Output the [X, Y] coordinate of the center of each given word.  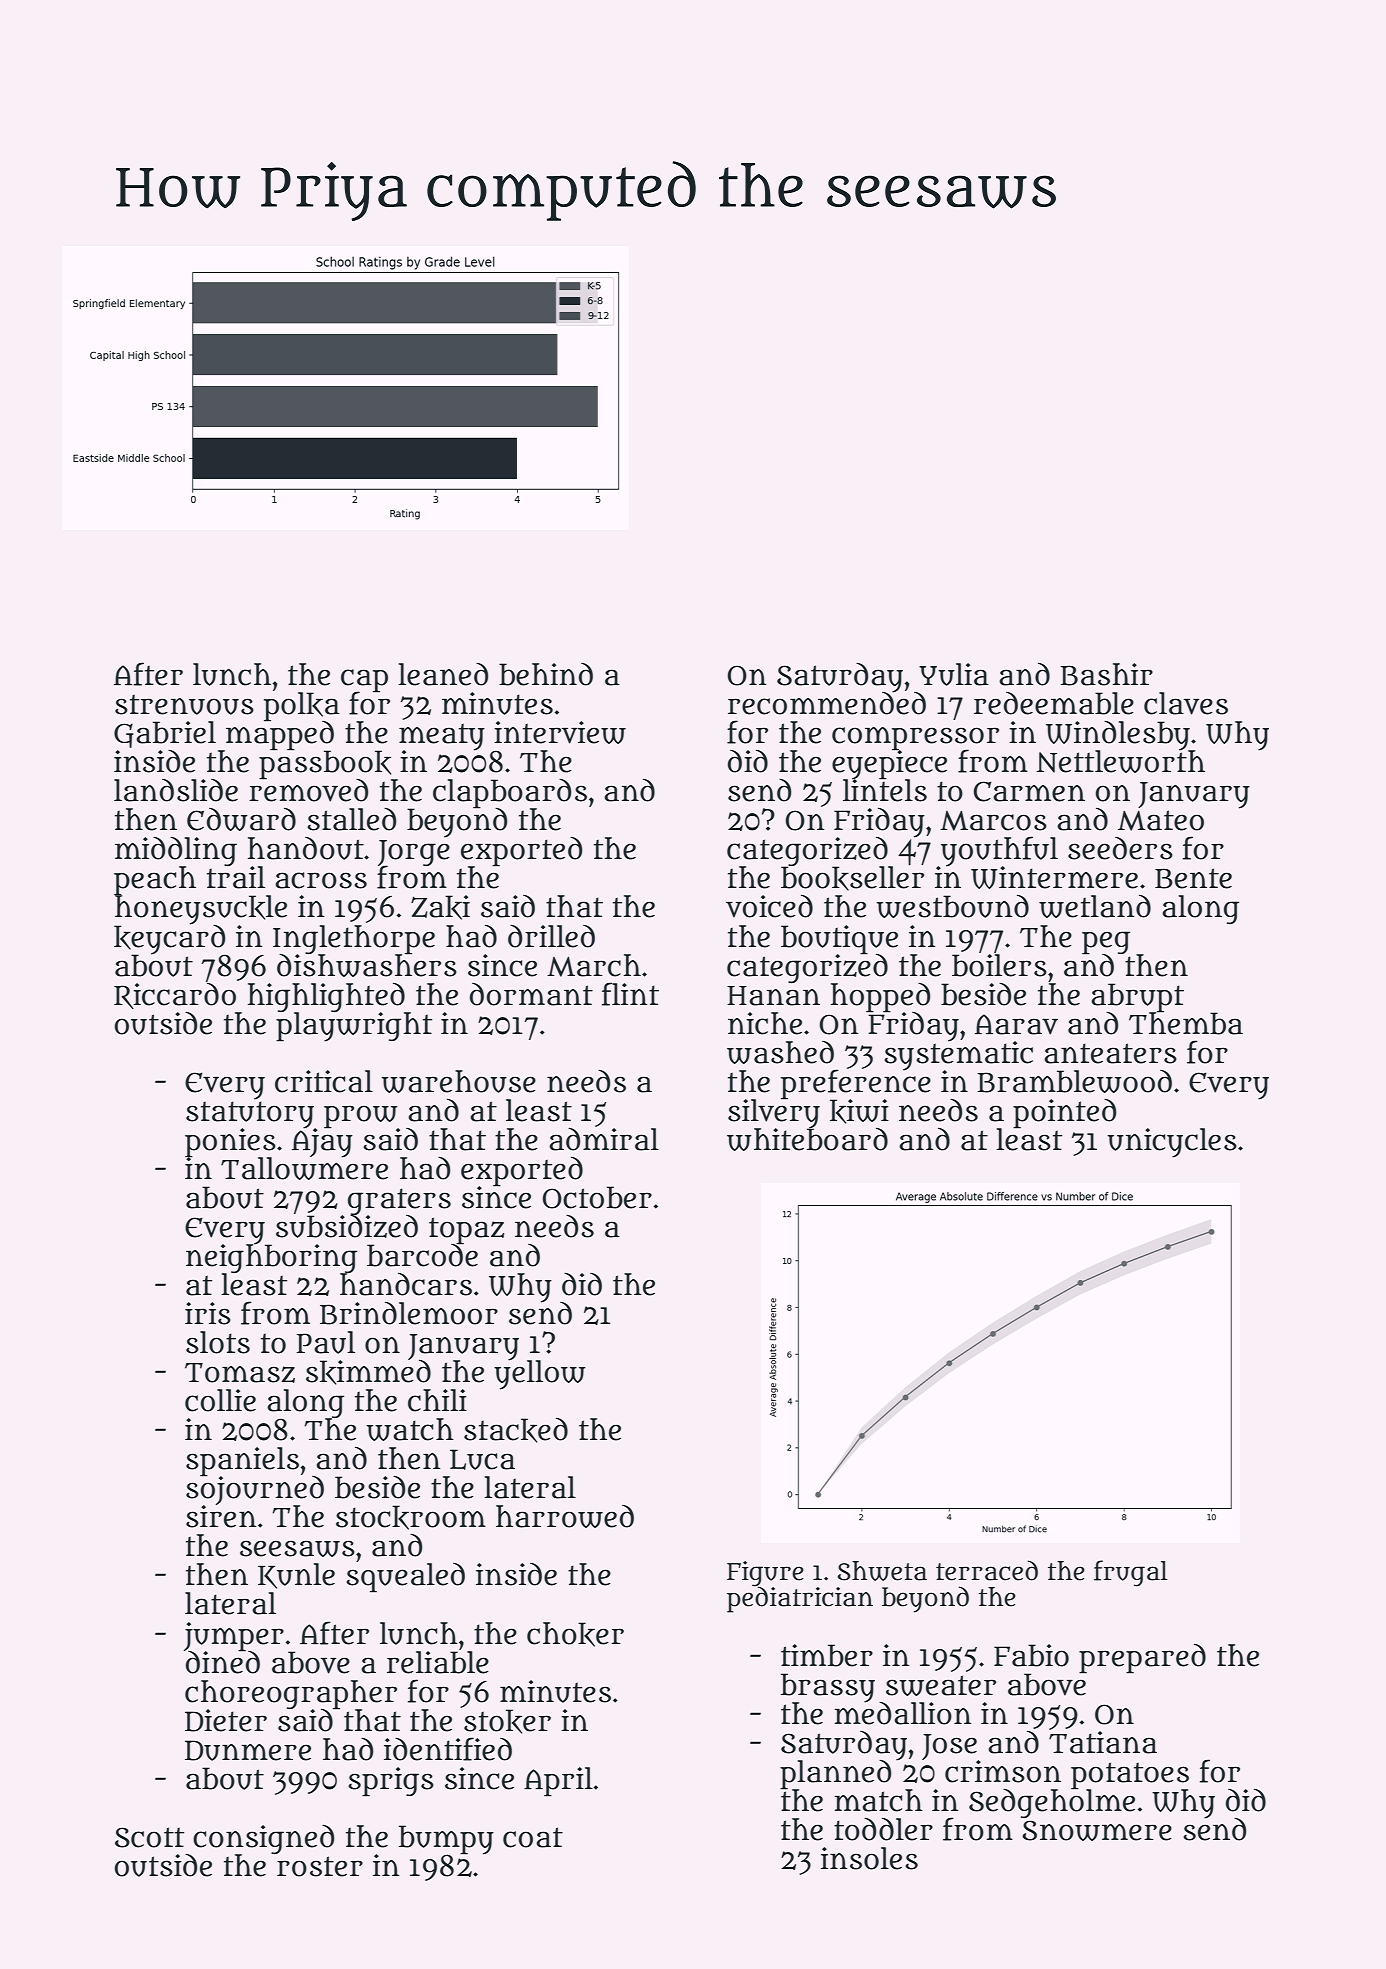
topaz [466, 1230]
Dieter [226, 1720]
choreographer [291, 1694]
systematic [958, 1055]
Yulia [954, 674]
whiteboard [807, 1139]
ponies [230, 1142]
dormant [531, 994]
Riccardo [175, 995]
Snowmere [1097, 1830]
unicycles [1172, 1143]
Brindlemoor [409, 1313]
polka [302, 706]
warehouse [459, 1081]
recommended [827, 703]
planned [835, 1774]
